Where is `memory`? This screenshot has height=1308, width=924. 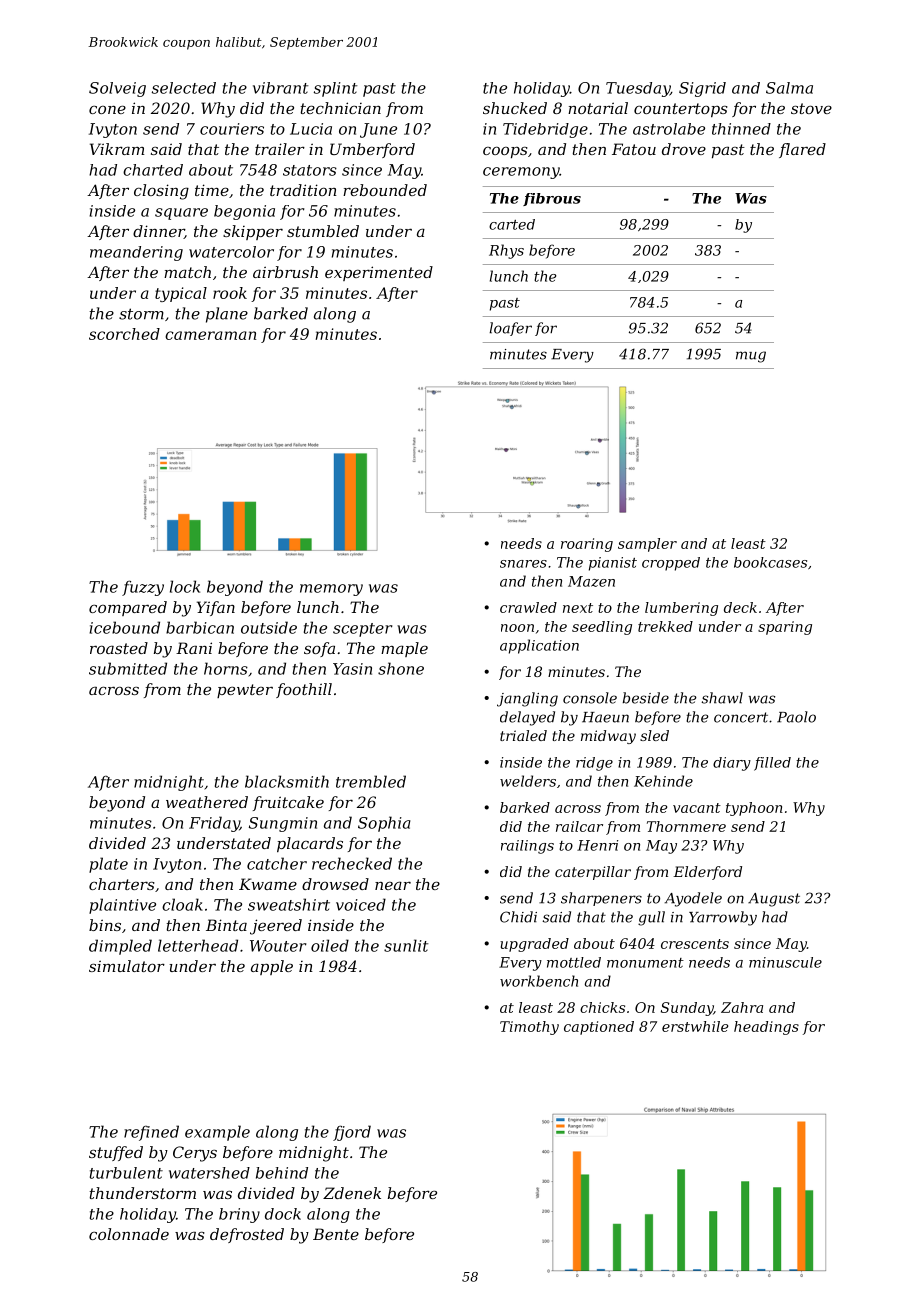 memory is located at coordinates (331, 590).
